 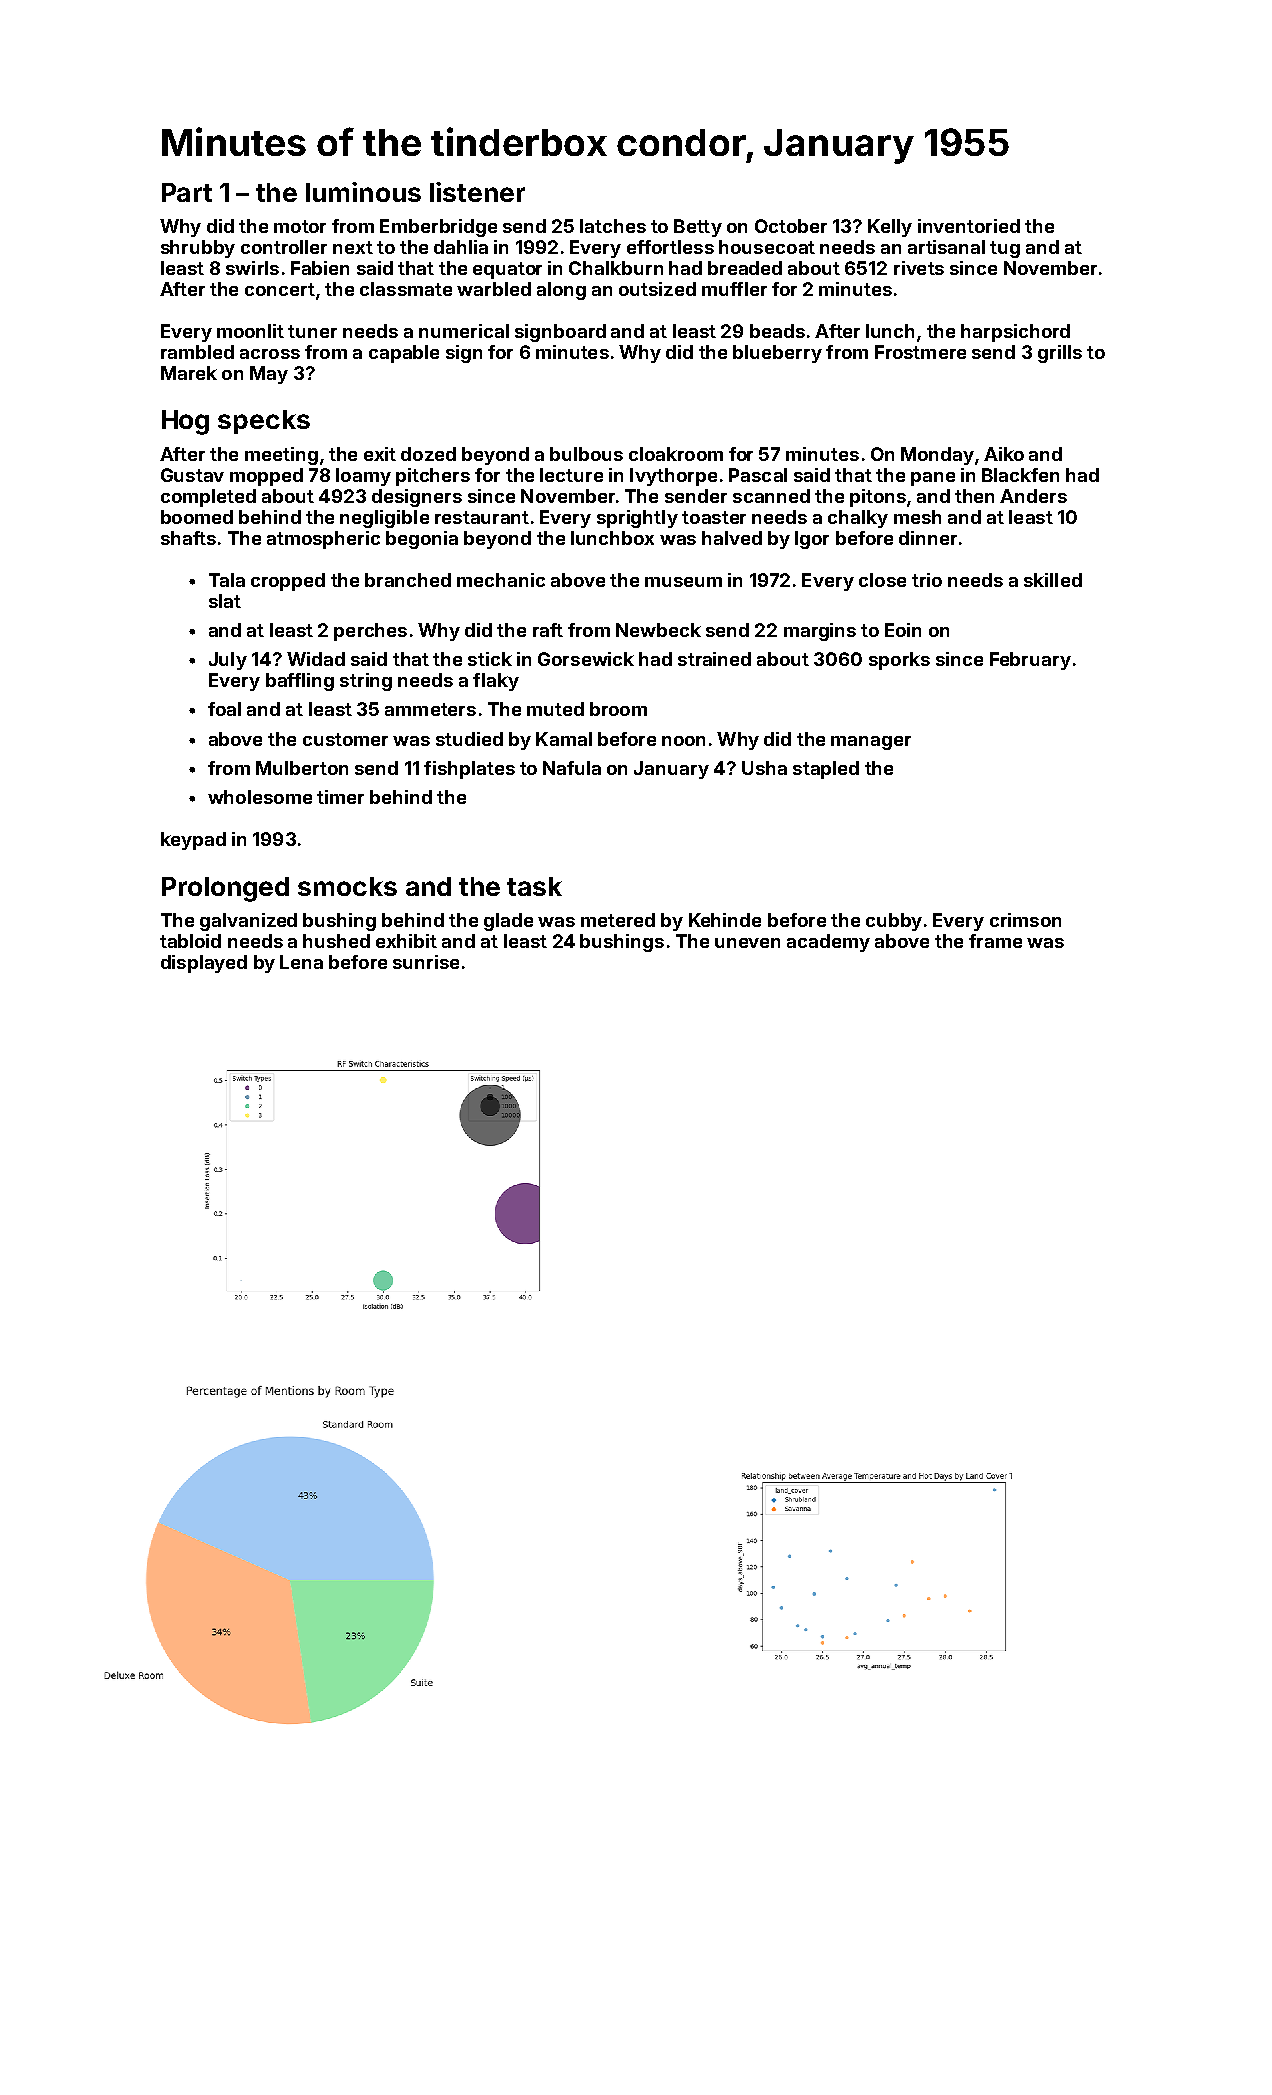 I want to click on exit, so click(x=380, y=454).
